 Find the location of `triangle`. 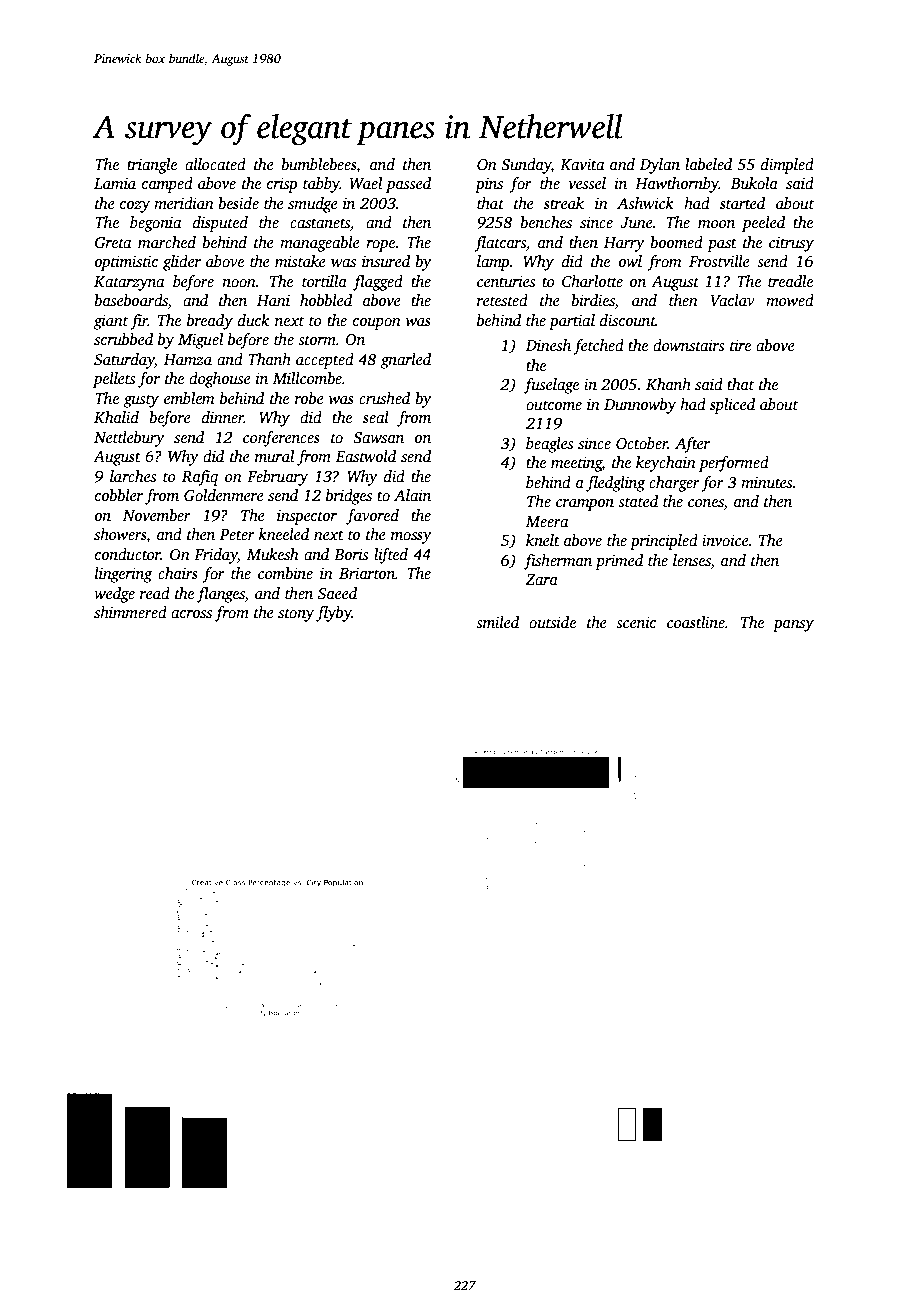

triangle is located at coordinates (152, 166).
